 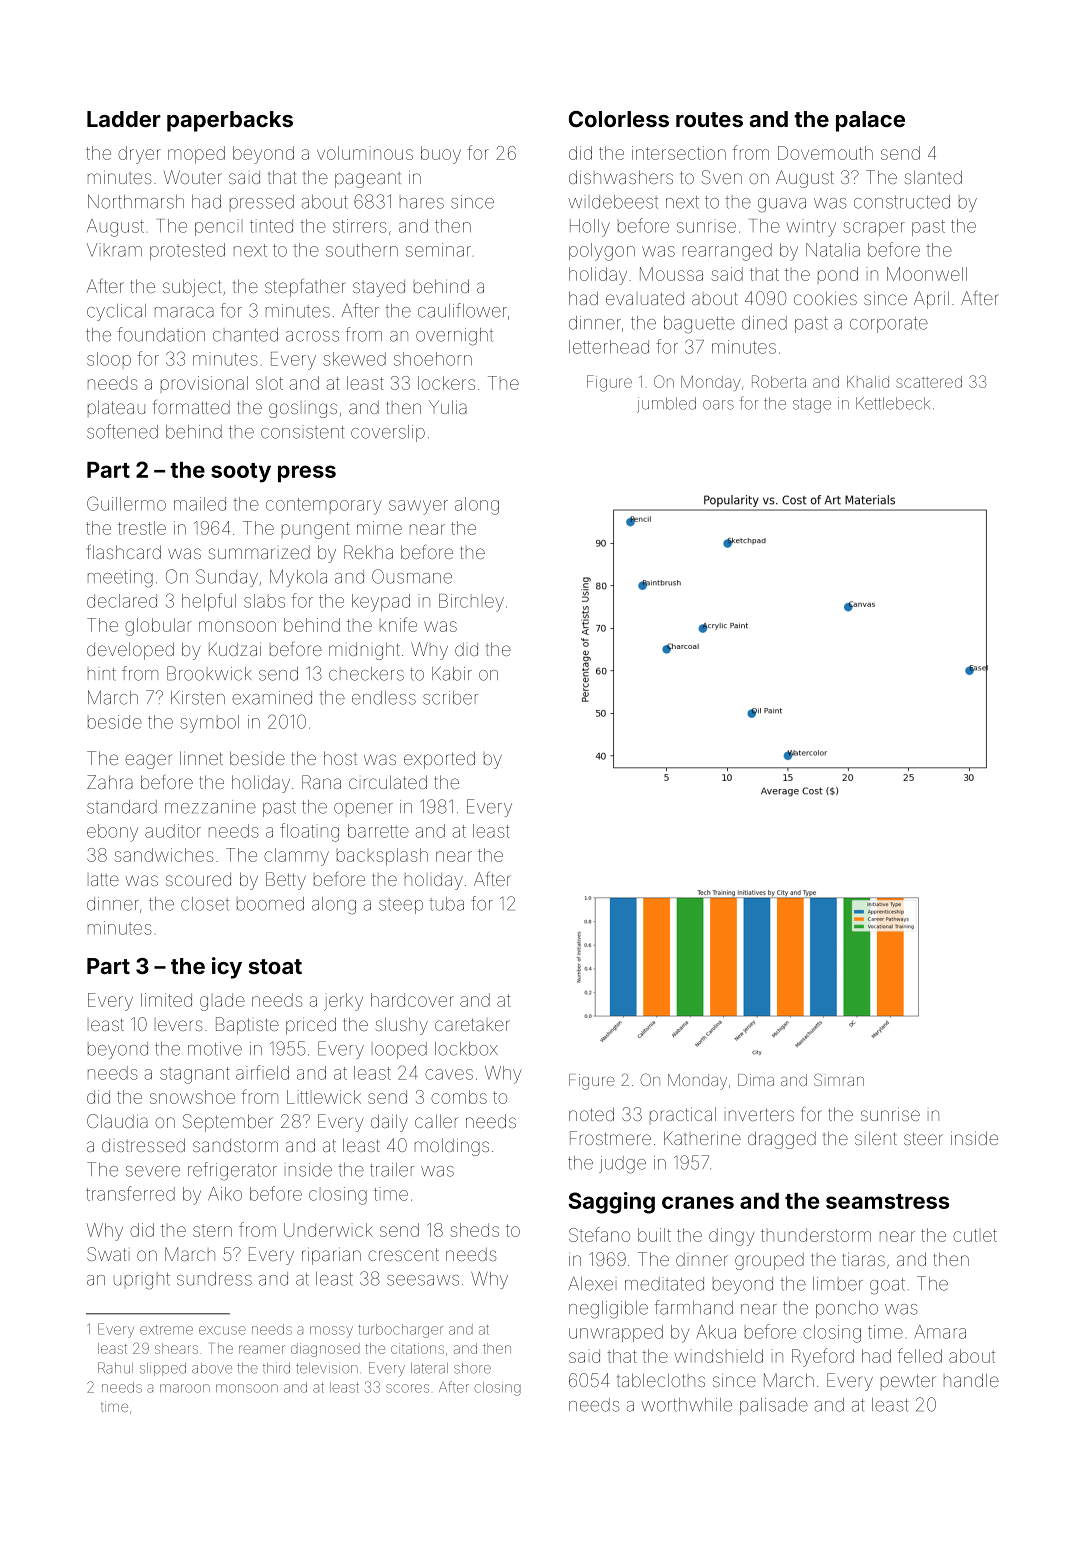 I want to click on mailed, so click(x=200, y=504).
